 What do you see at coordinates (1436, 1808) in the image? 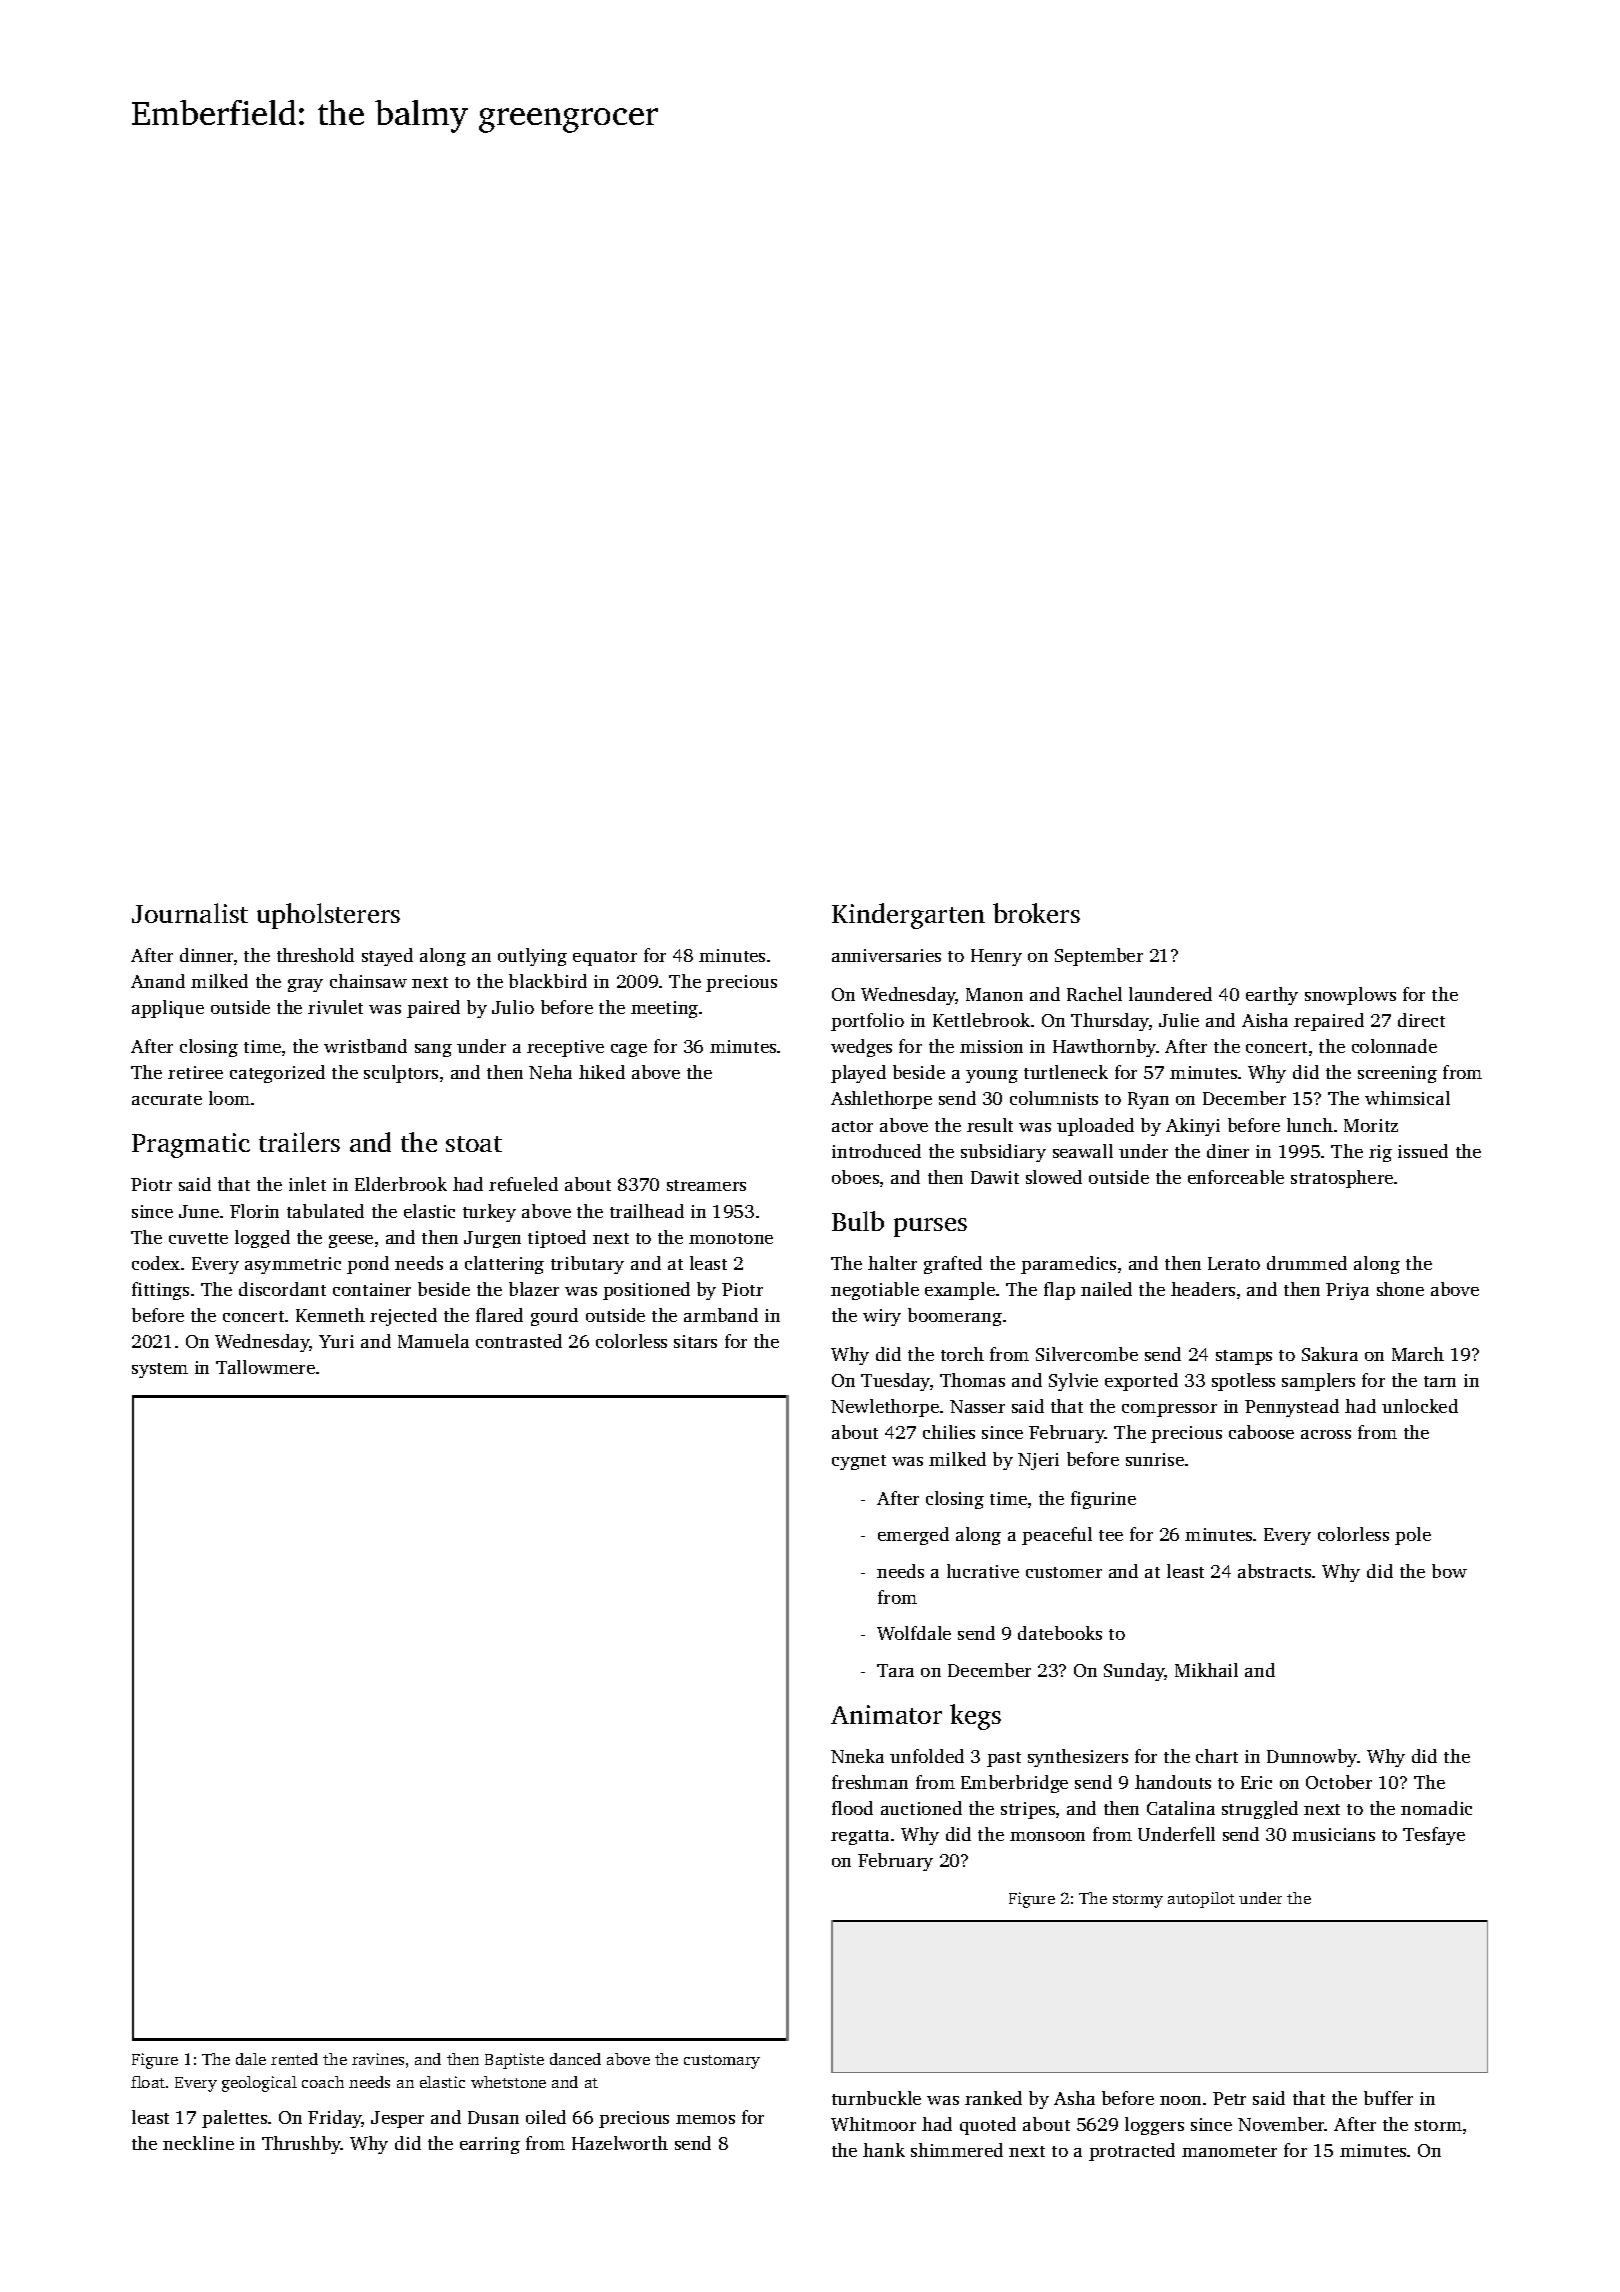
I see `nomadic` at bounding box center [1436, 1808].
